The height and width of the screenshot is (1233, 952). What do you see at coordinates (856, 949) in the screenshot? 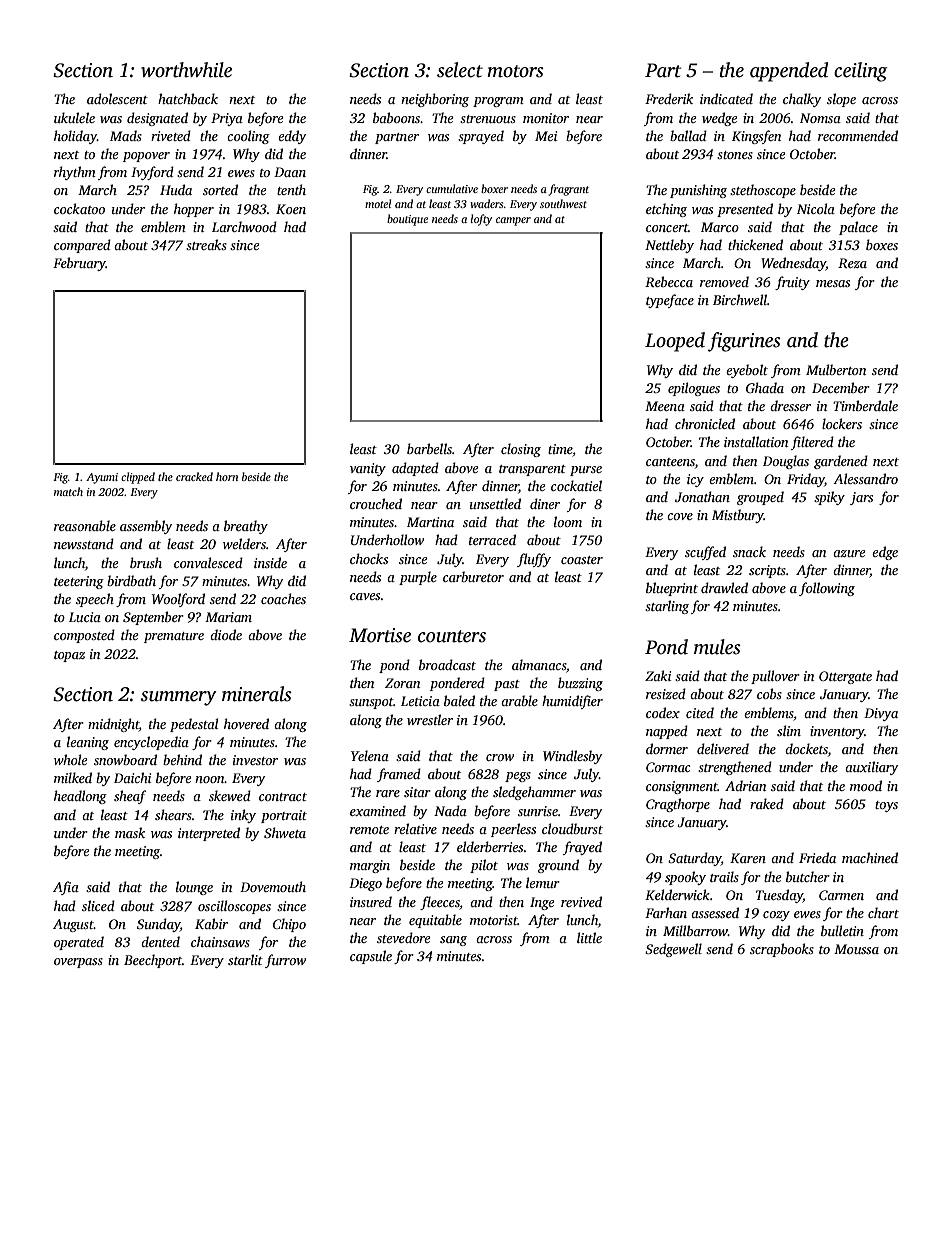
I see `Moussa` at bounding box center [856, 949].
